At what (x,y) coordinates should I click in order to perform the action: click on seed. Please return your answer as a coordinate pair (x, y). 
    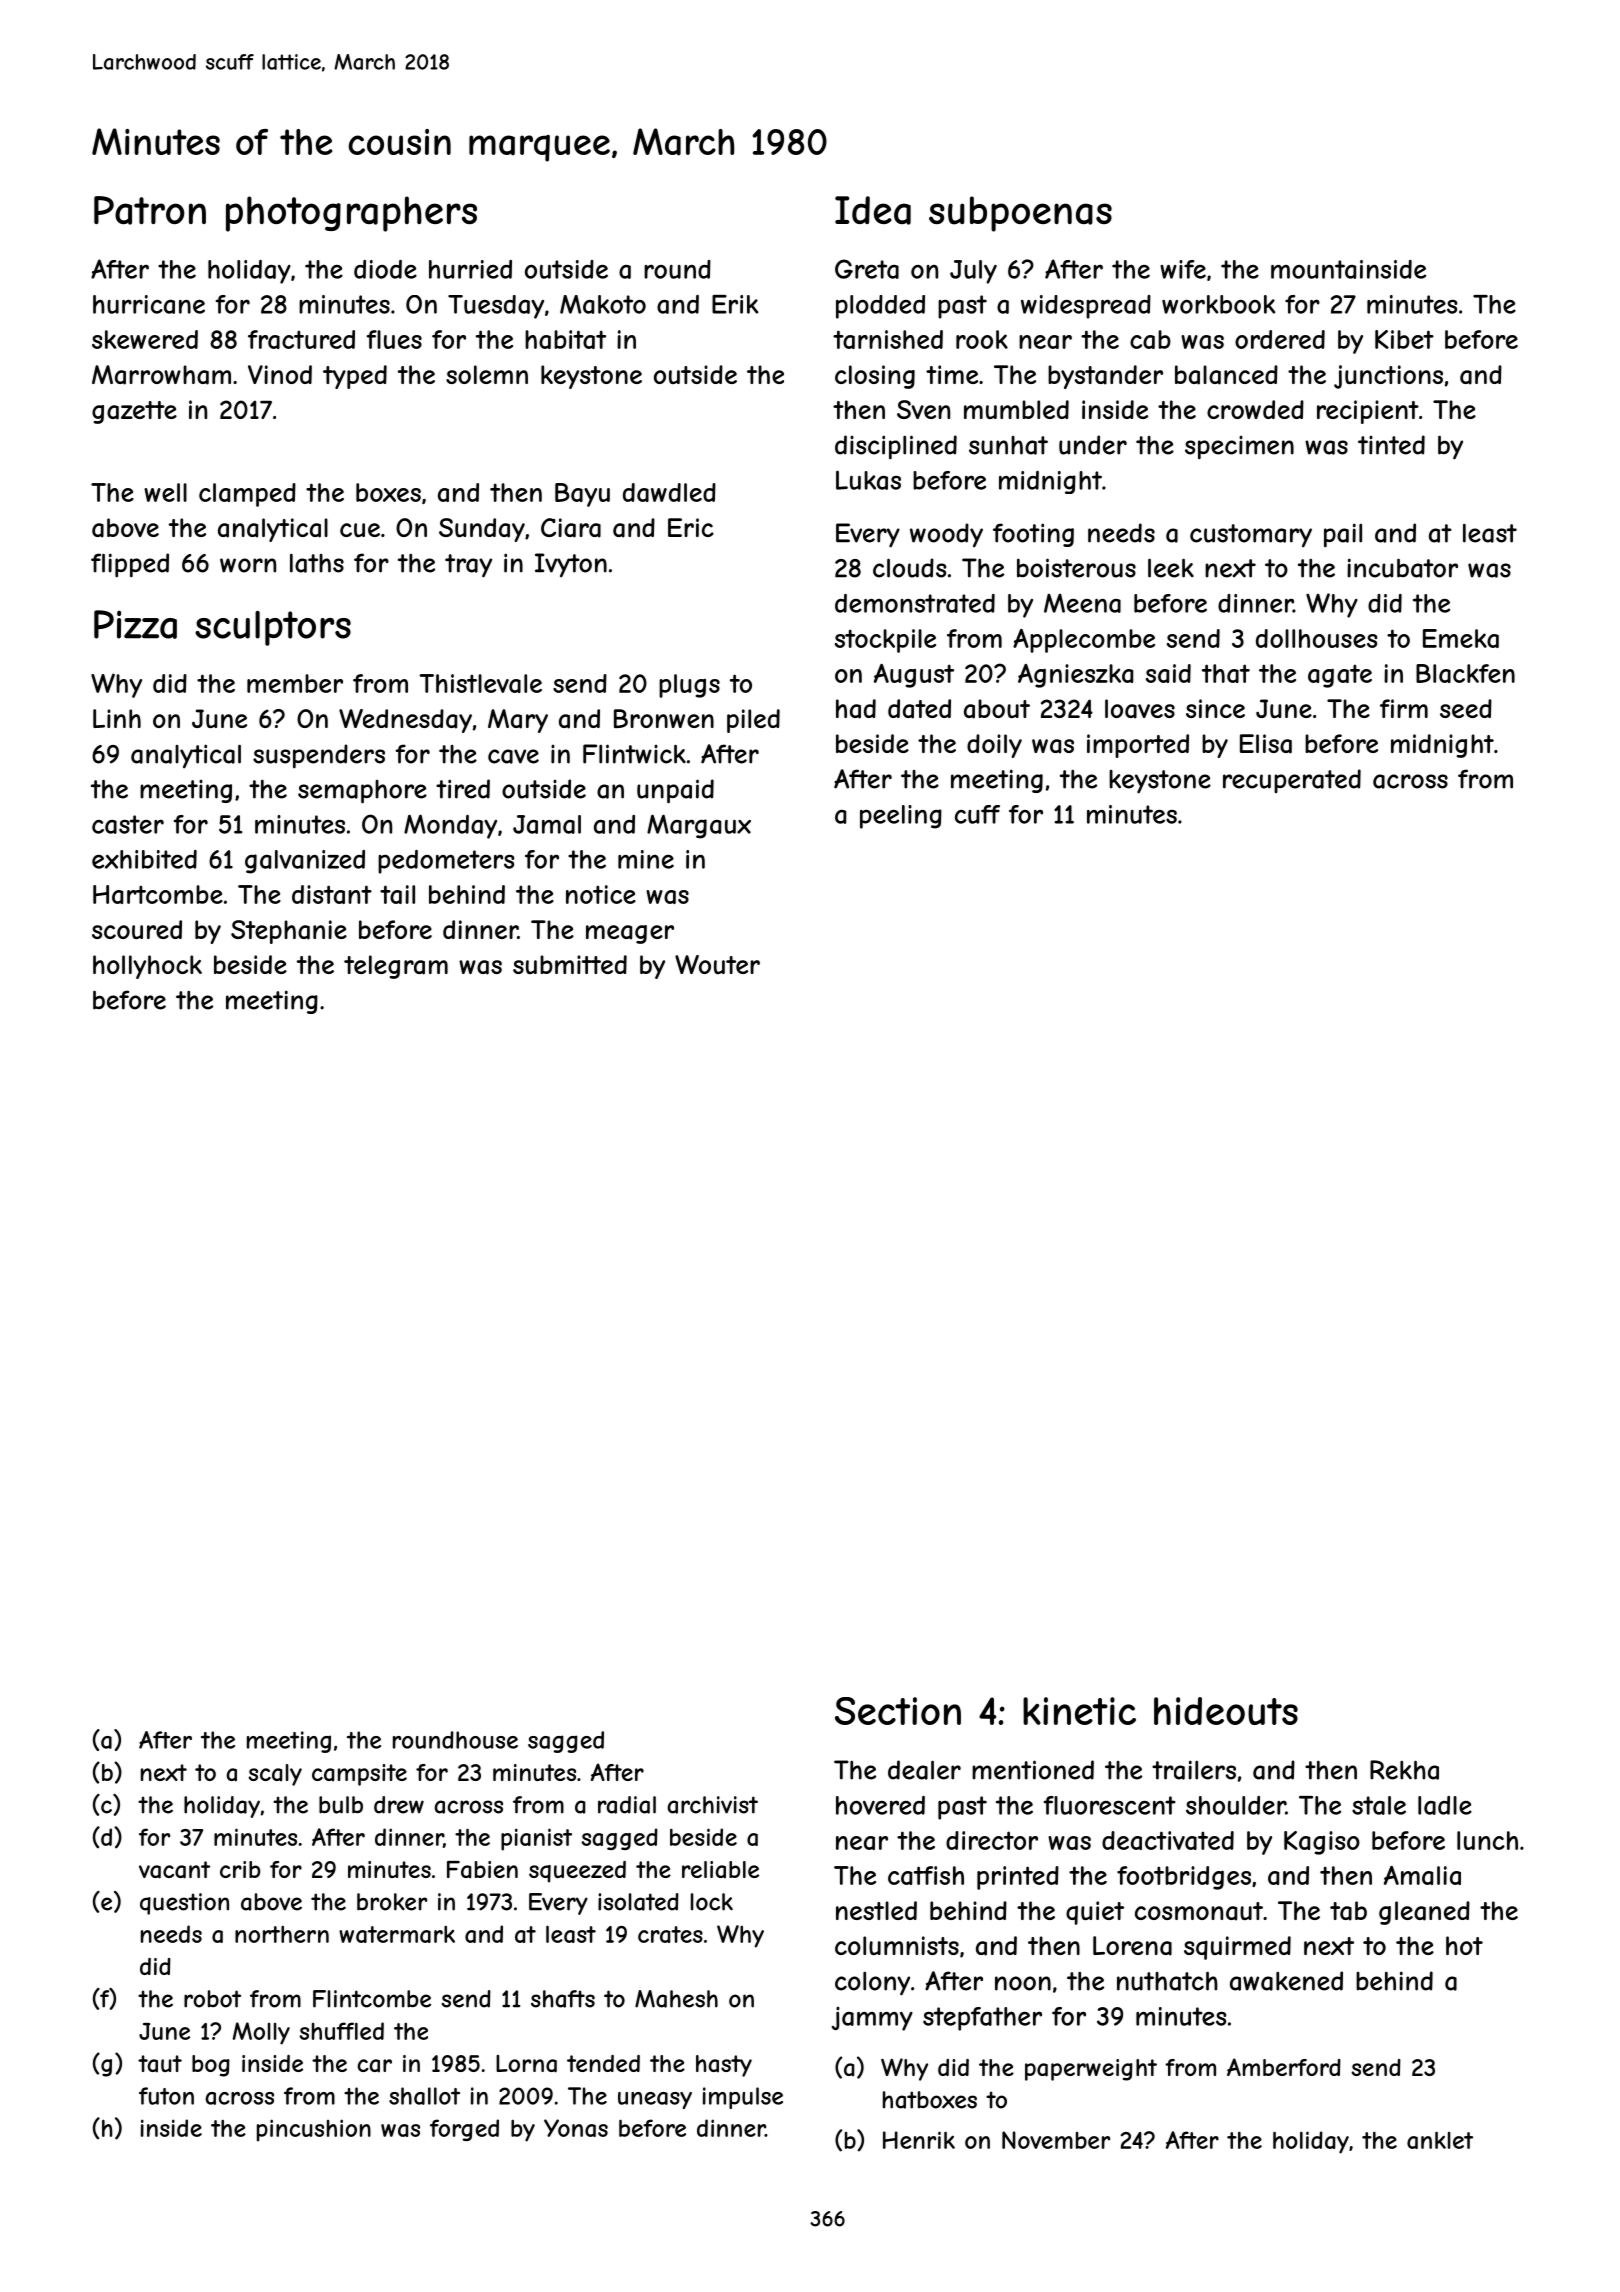
    Looking at the image, I should click on (1466, 708).
